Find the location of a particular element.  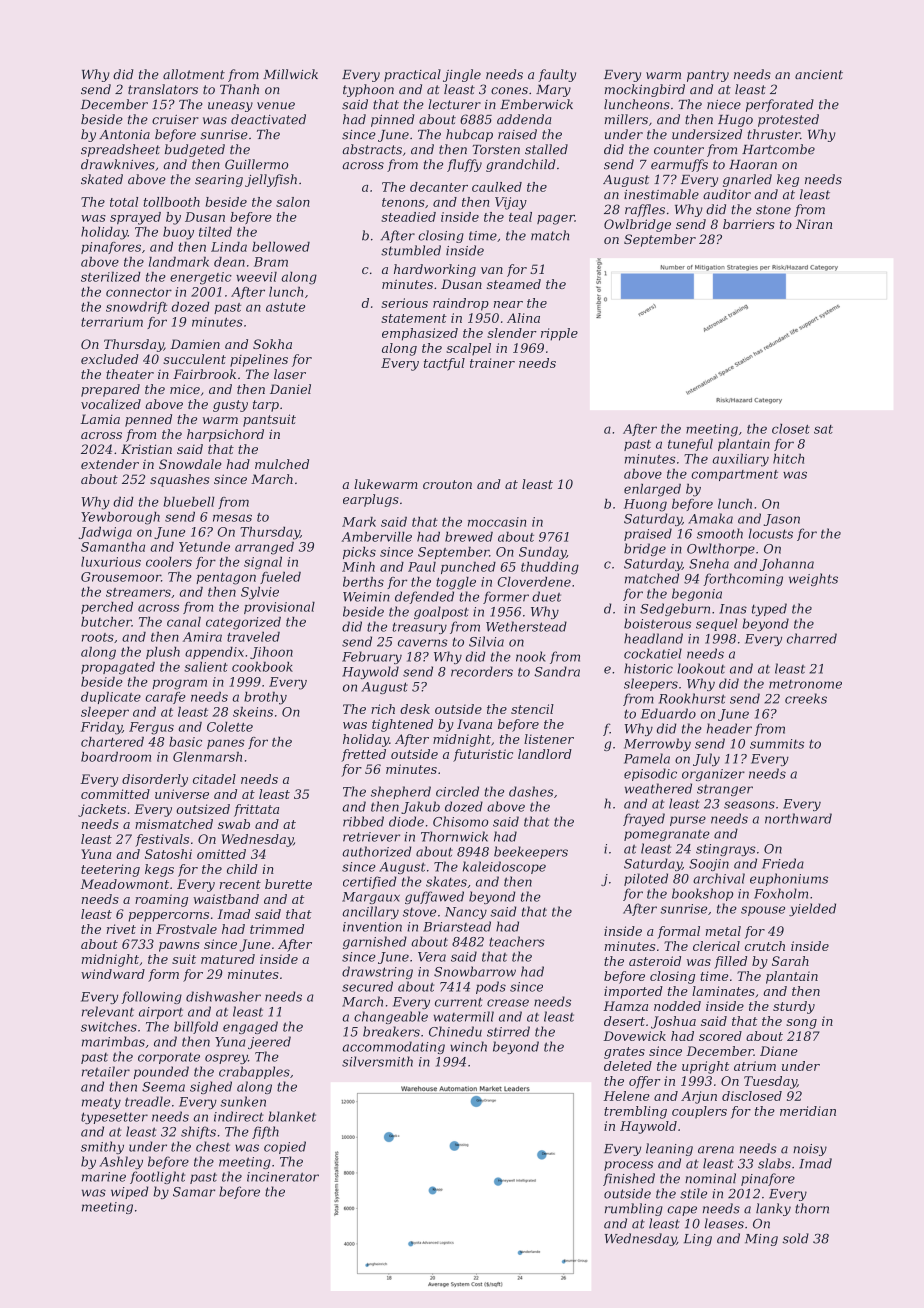

Samar is located at coordinates (194, 1192).
